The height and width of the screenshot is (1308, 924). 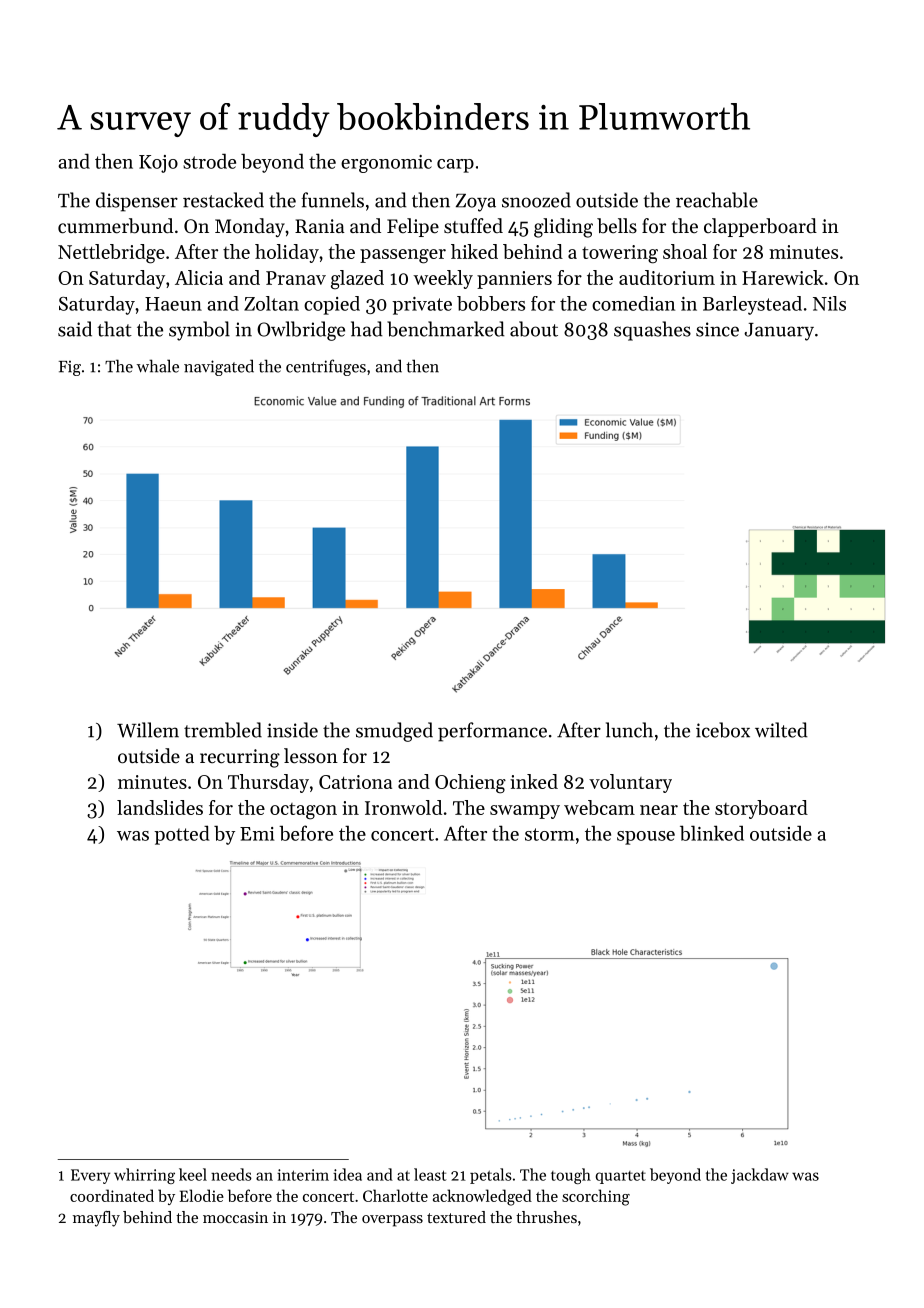 What do you see at coordinates (549, 834) in the screenshot?
I see `storm` at bounding box center [549, 834].
